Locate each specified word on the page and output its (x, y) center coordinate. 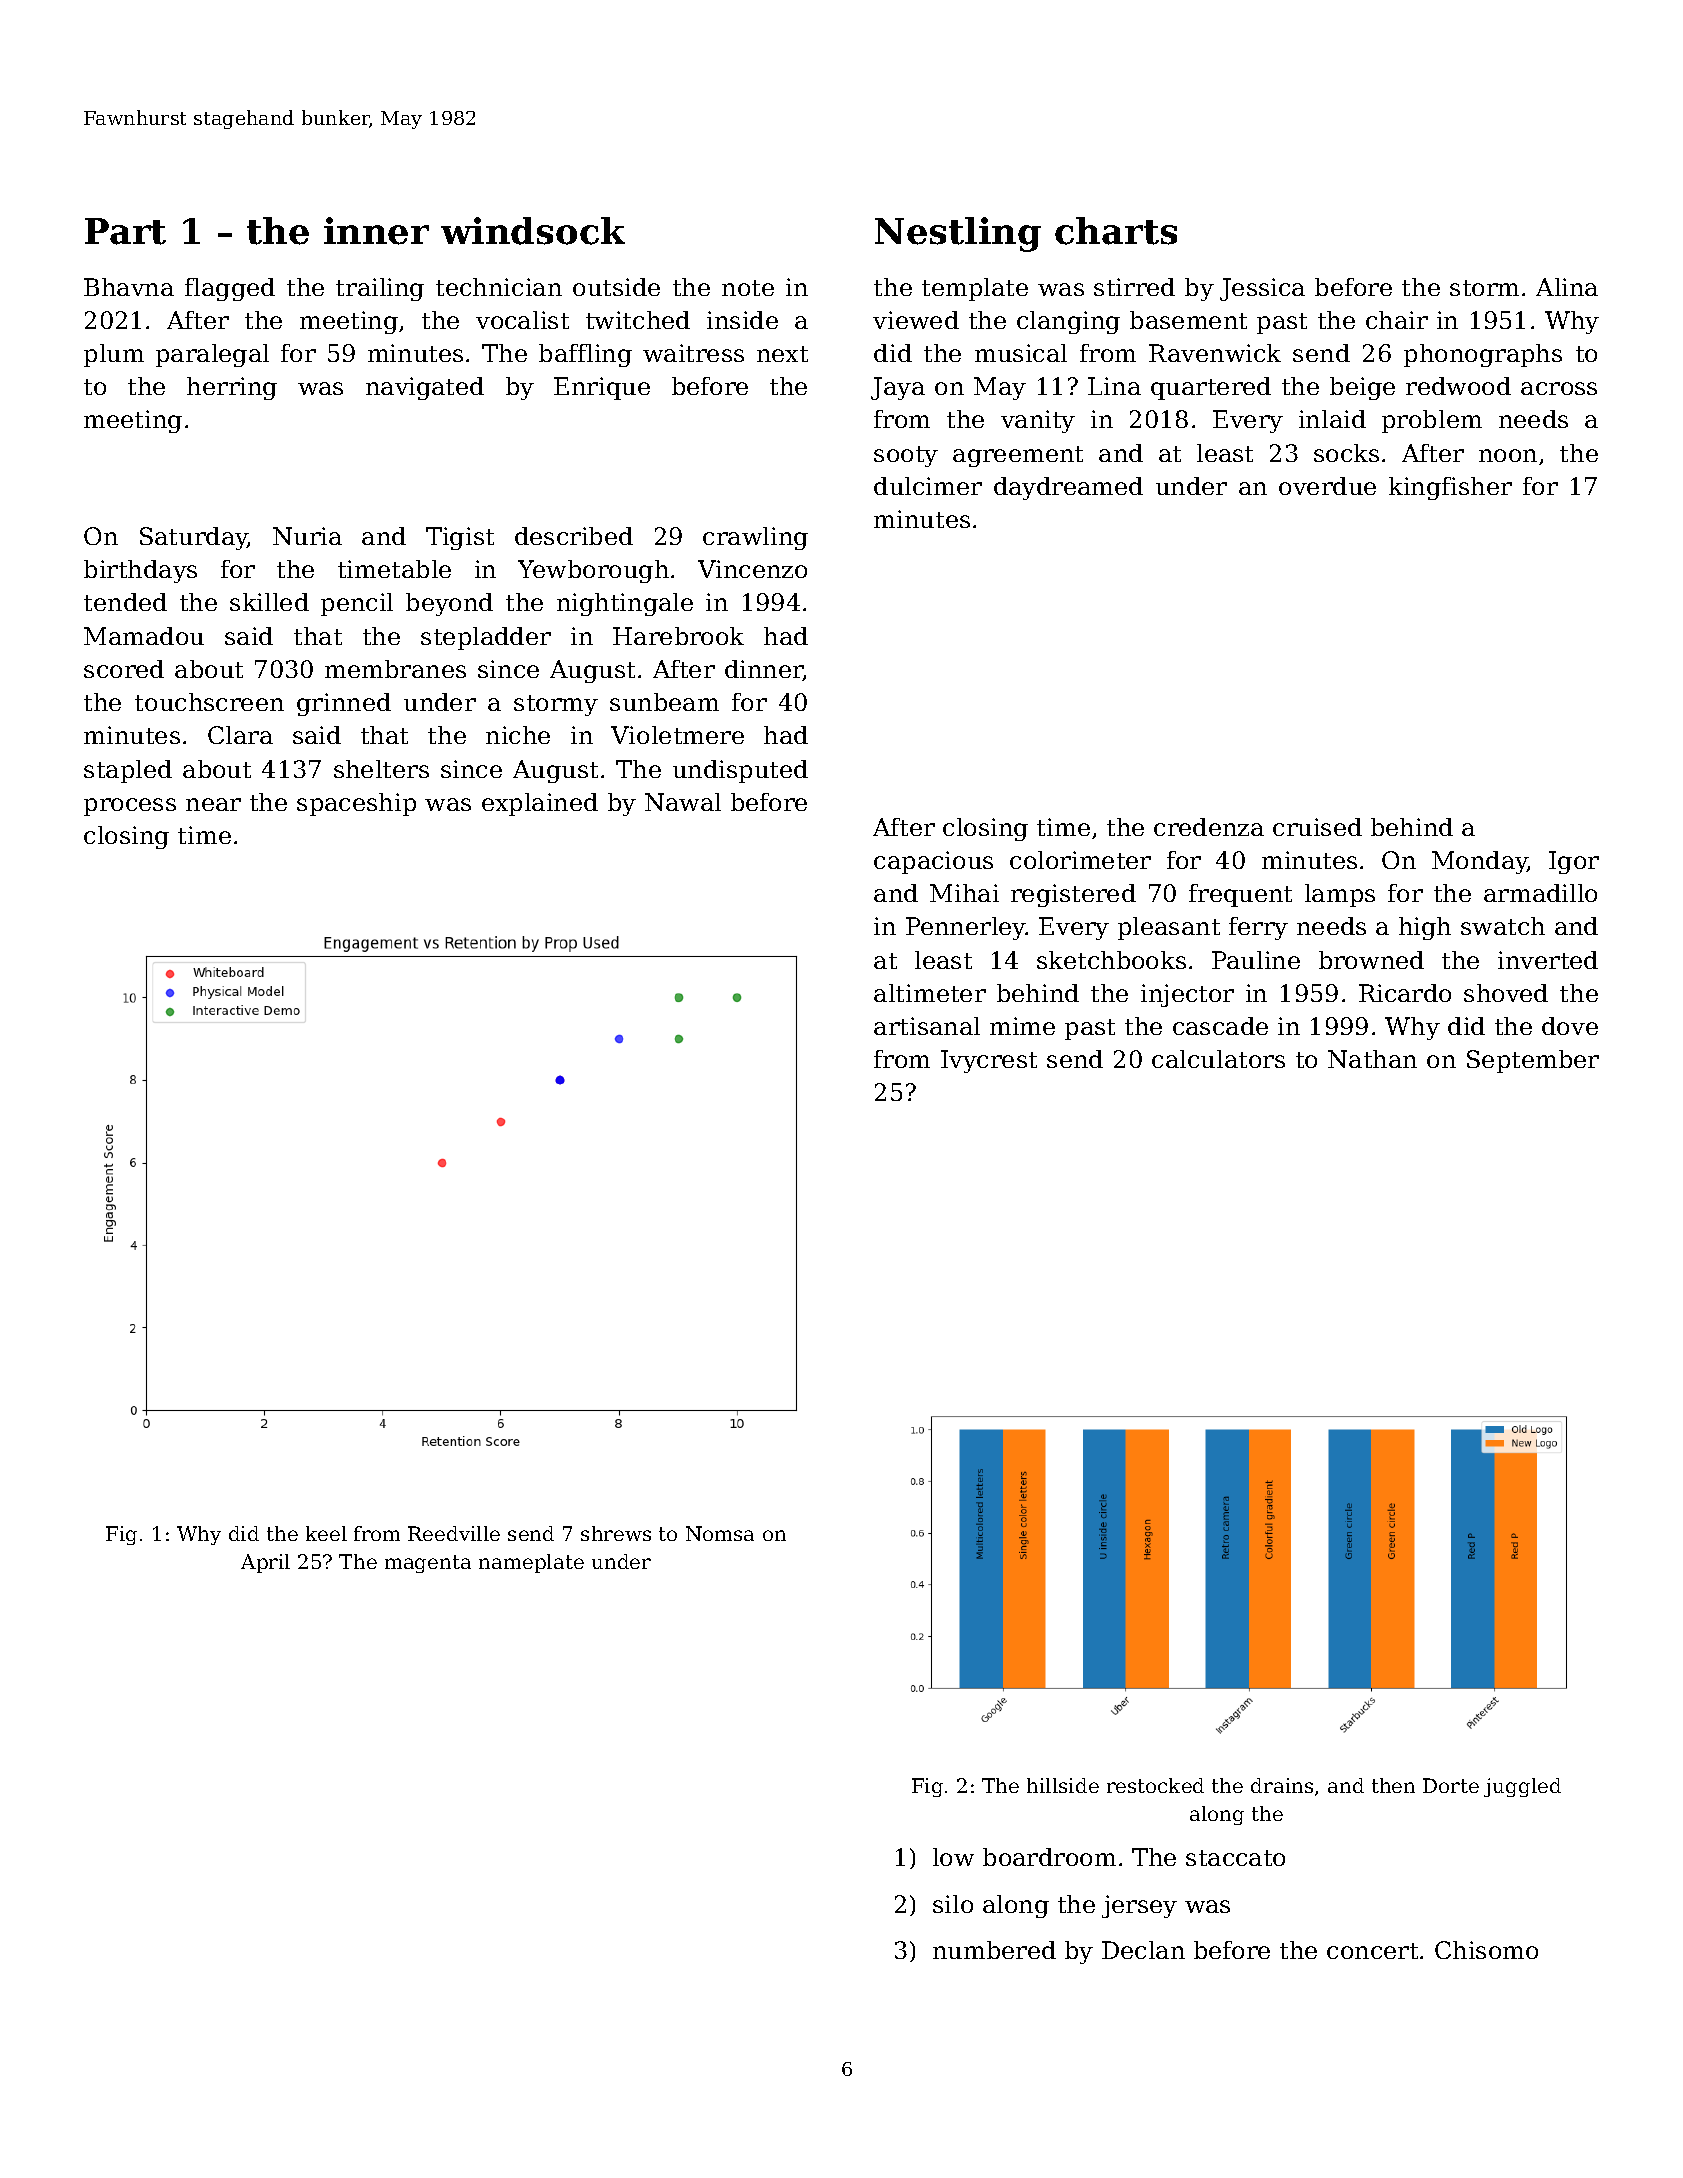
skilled (269, 602)
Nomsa (720, 1533)
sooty (906, 456)
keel (326, 1533)
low (953, 1857)
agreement (1018, 456)
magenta (428, 1564)
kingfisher (1450, 488)
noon (1508, 455)
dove (1570, 1026)
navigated (425, 388)
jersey (1139, 1906)
